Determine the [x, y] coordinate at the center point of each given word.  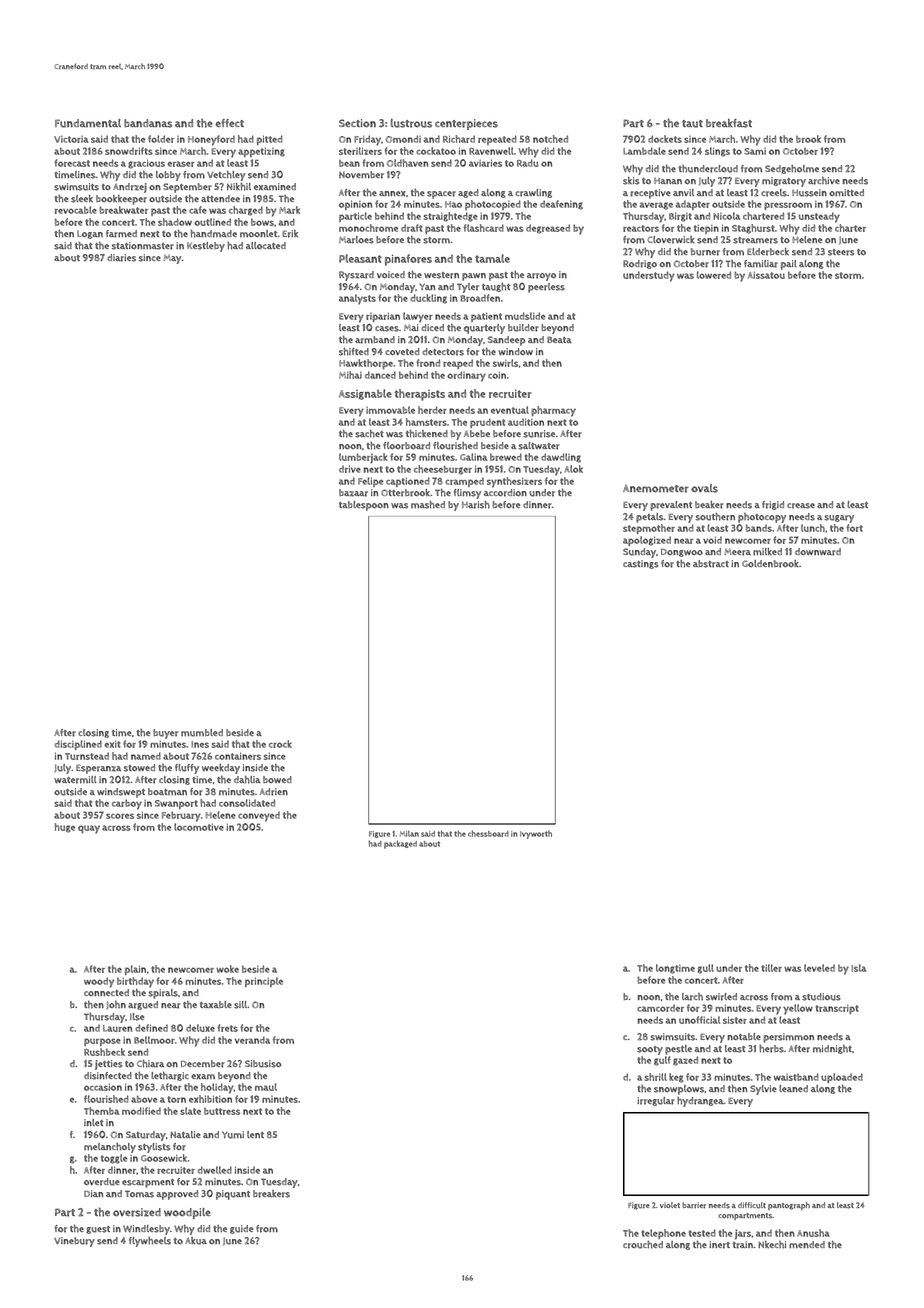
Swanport [176, 804]
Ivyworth [536, 834]
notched [550, 139]
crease [801, 506]
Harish [476, 504]
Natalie [185, 1134]
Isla [859, 968]
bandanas [148, 123]
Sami [755, 151]
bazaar [353, 493]
